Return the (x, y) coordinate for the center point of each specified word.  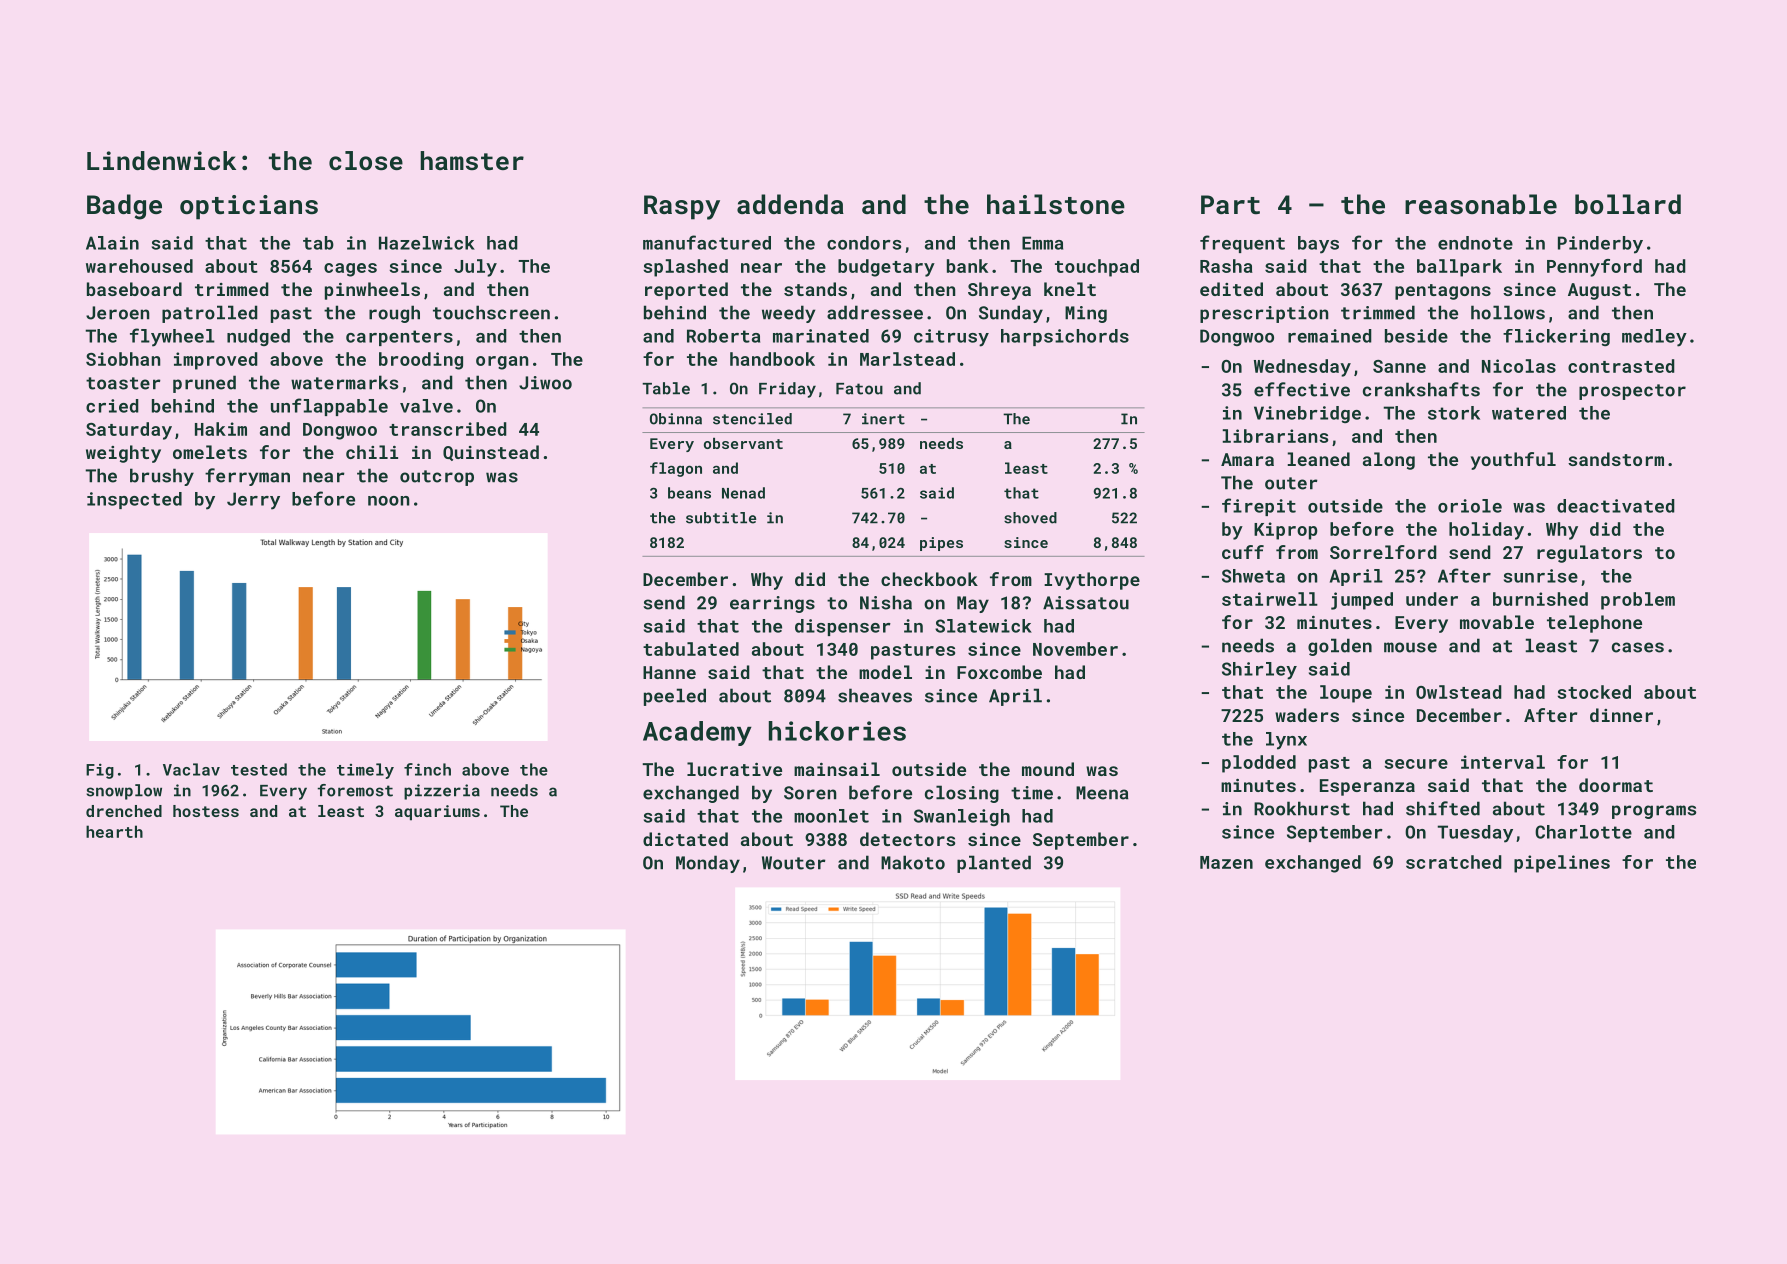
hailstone (1056, 204)
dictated (685, 839)
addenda (790, 204)
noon (388, 501)
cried (112, 406)
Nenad (743, 493)
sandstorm (1616, 459)
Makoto (913, 862)
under (1432, 599)
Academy (697, 733)
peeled (675, 697)
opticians (249, 207)
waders (1307, 715)
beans (689, 493)
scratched (1454, 862)
